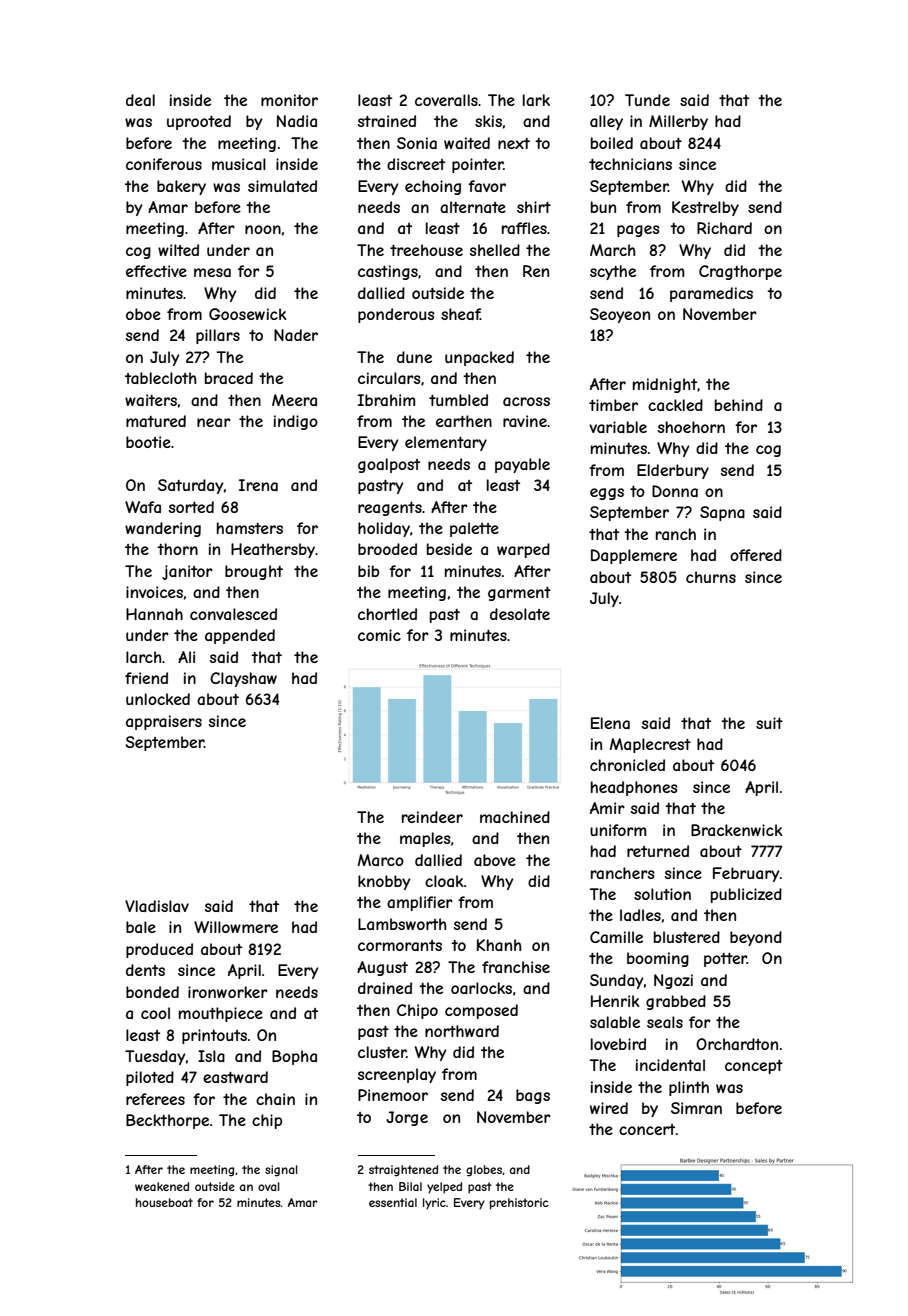 The height and width of the screenshot is (1316, 908). Describe the element at coordinates (711, 294) in the screenshot. I see `paramedics` at that location.
